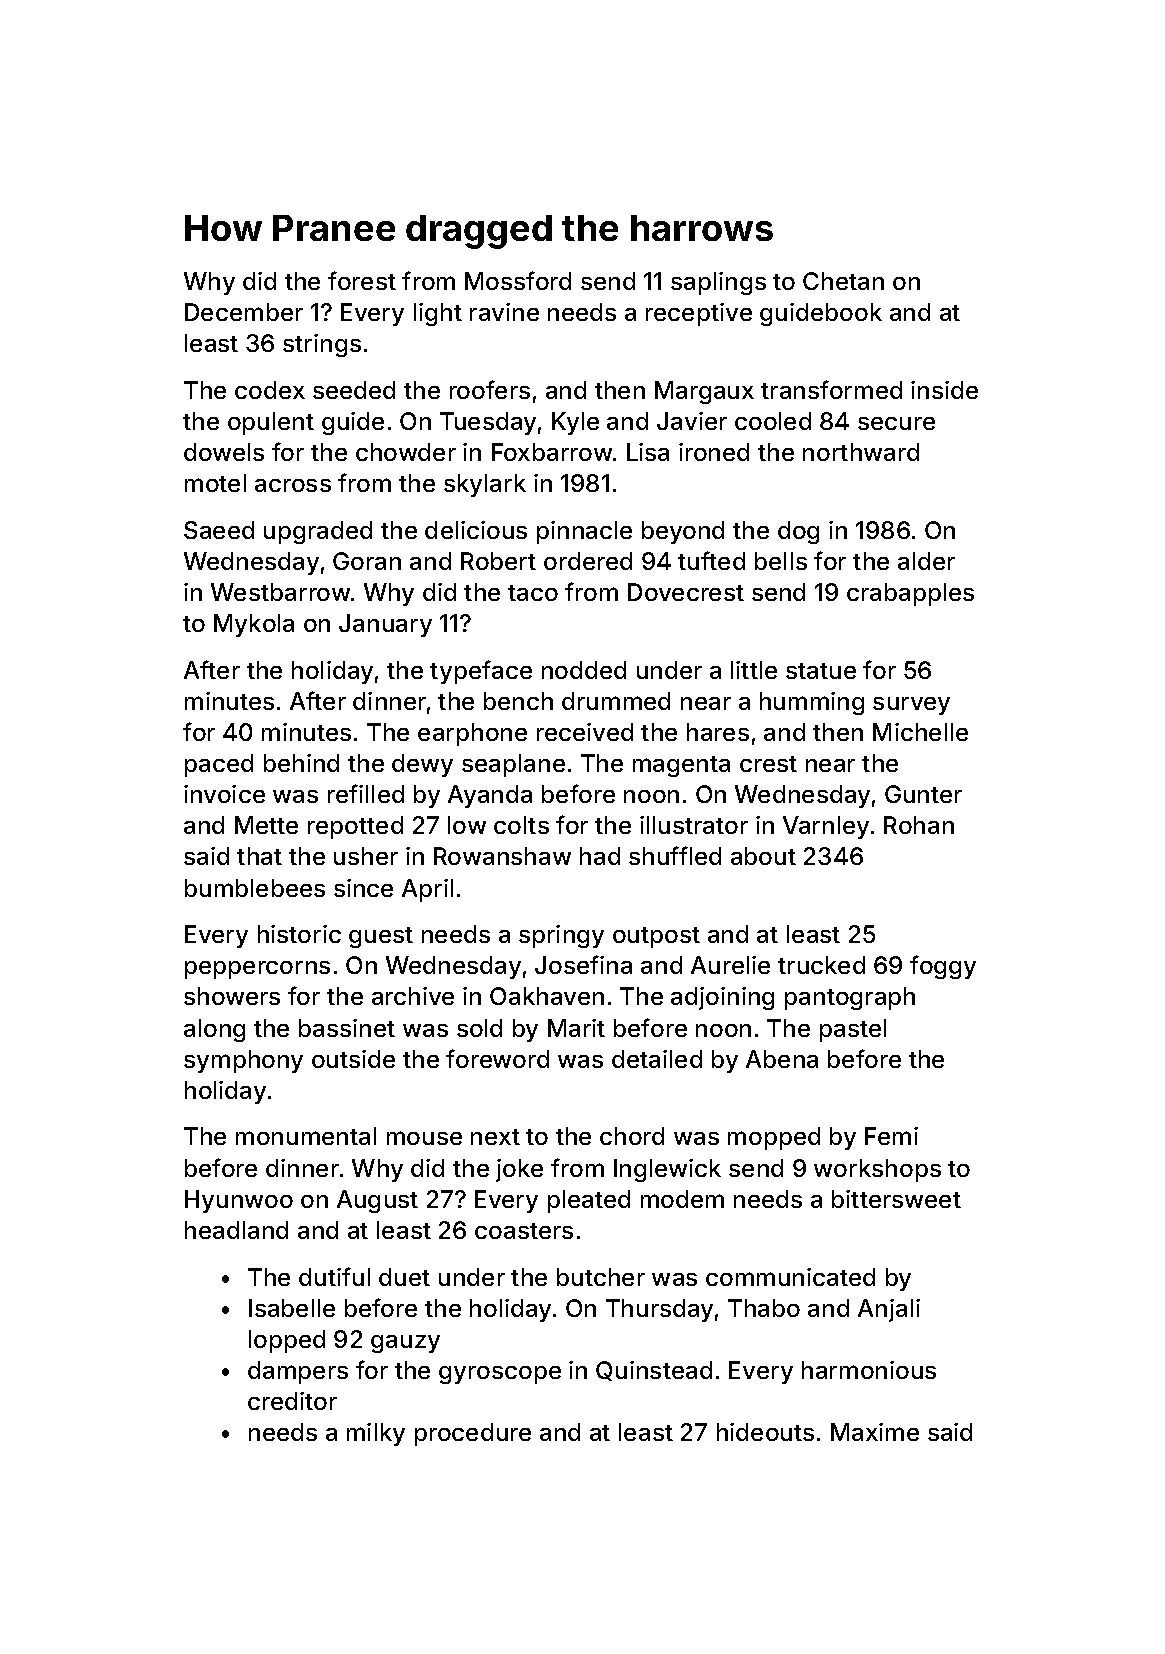 Image resolution: width=1165 pixels, height=1654 pixels. I want to click on Thursday, so click(659, 1310).
